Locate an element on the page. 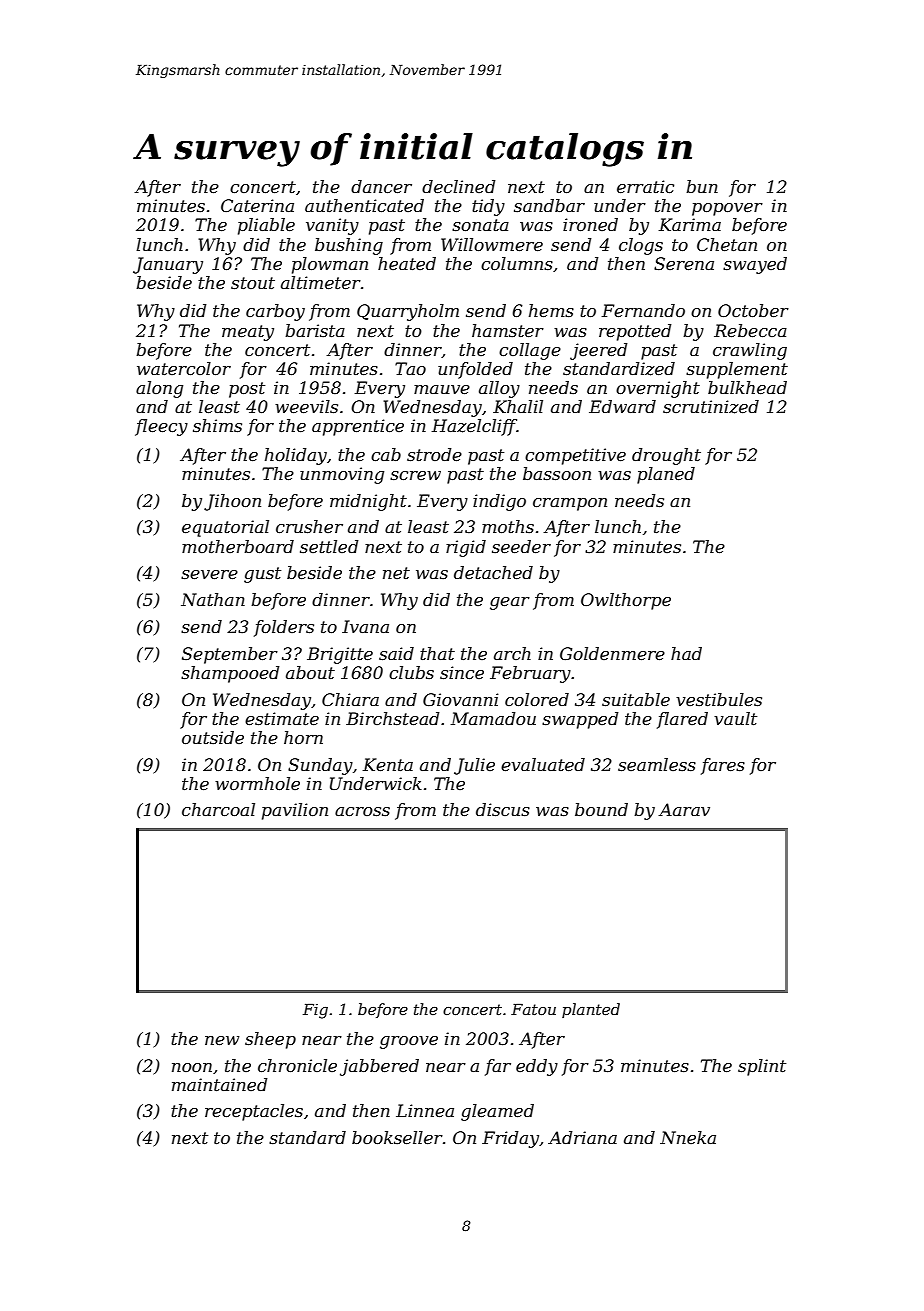 The width and height of the image is (924, 1311). that is located at coordinates (437, 653).
